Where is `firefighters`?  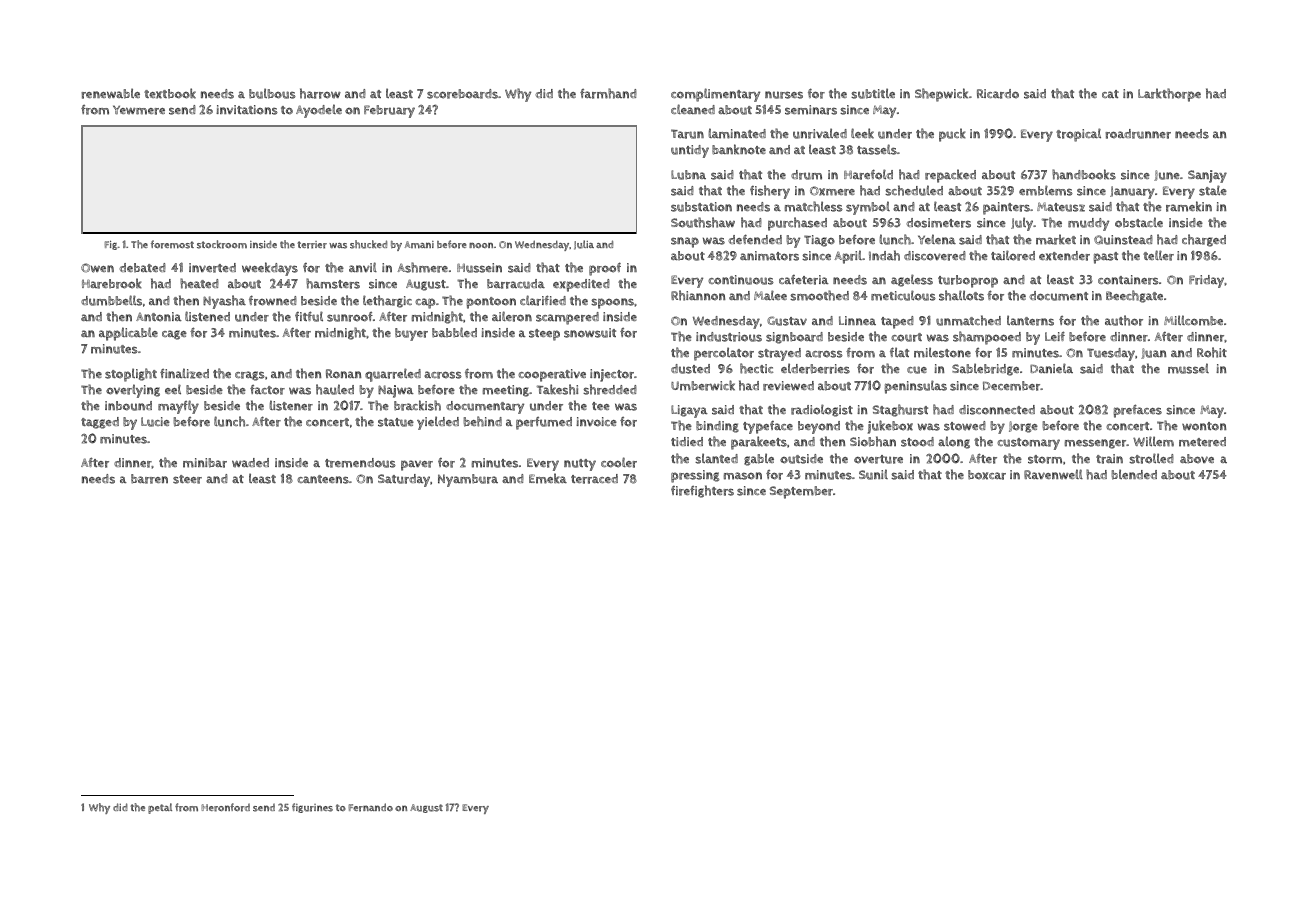
firefighters is located at coordinates (702, 491).
